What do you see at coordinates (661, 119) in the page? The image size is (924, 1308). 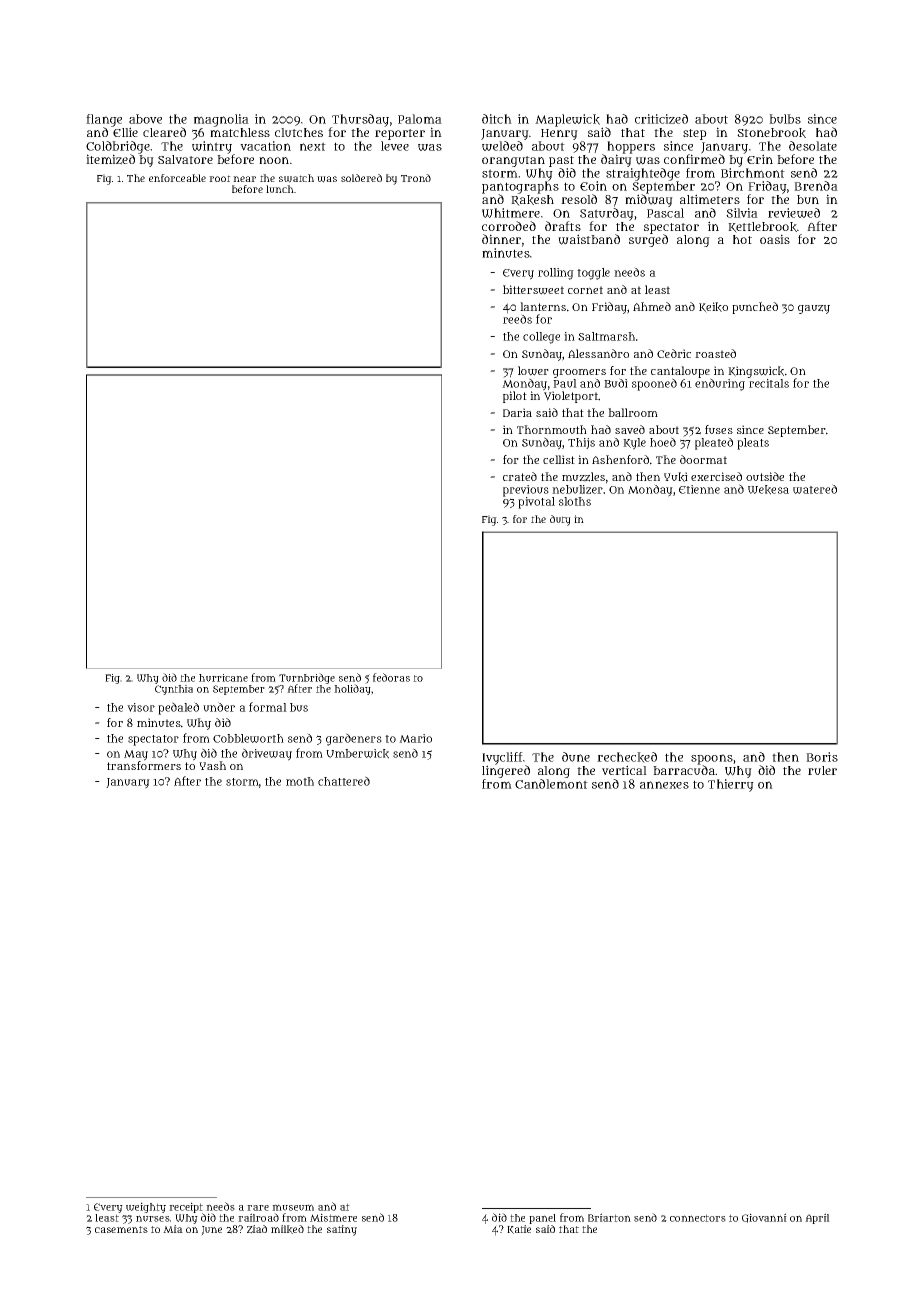 I see `criticized` at bounding box center [661, 119].
